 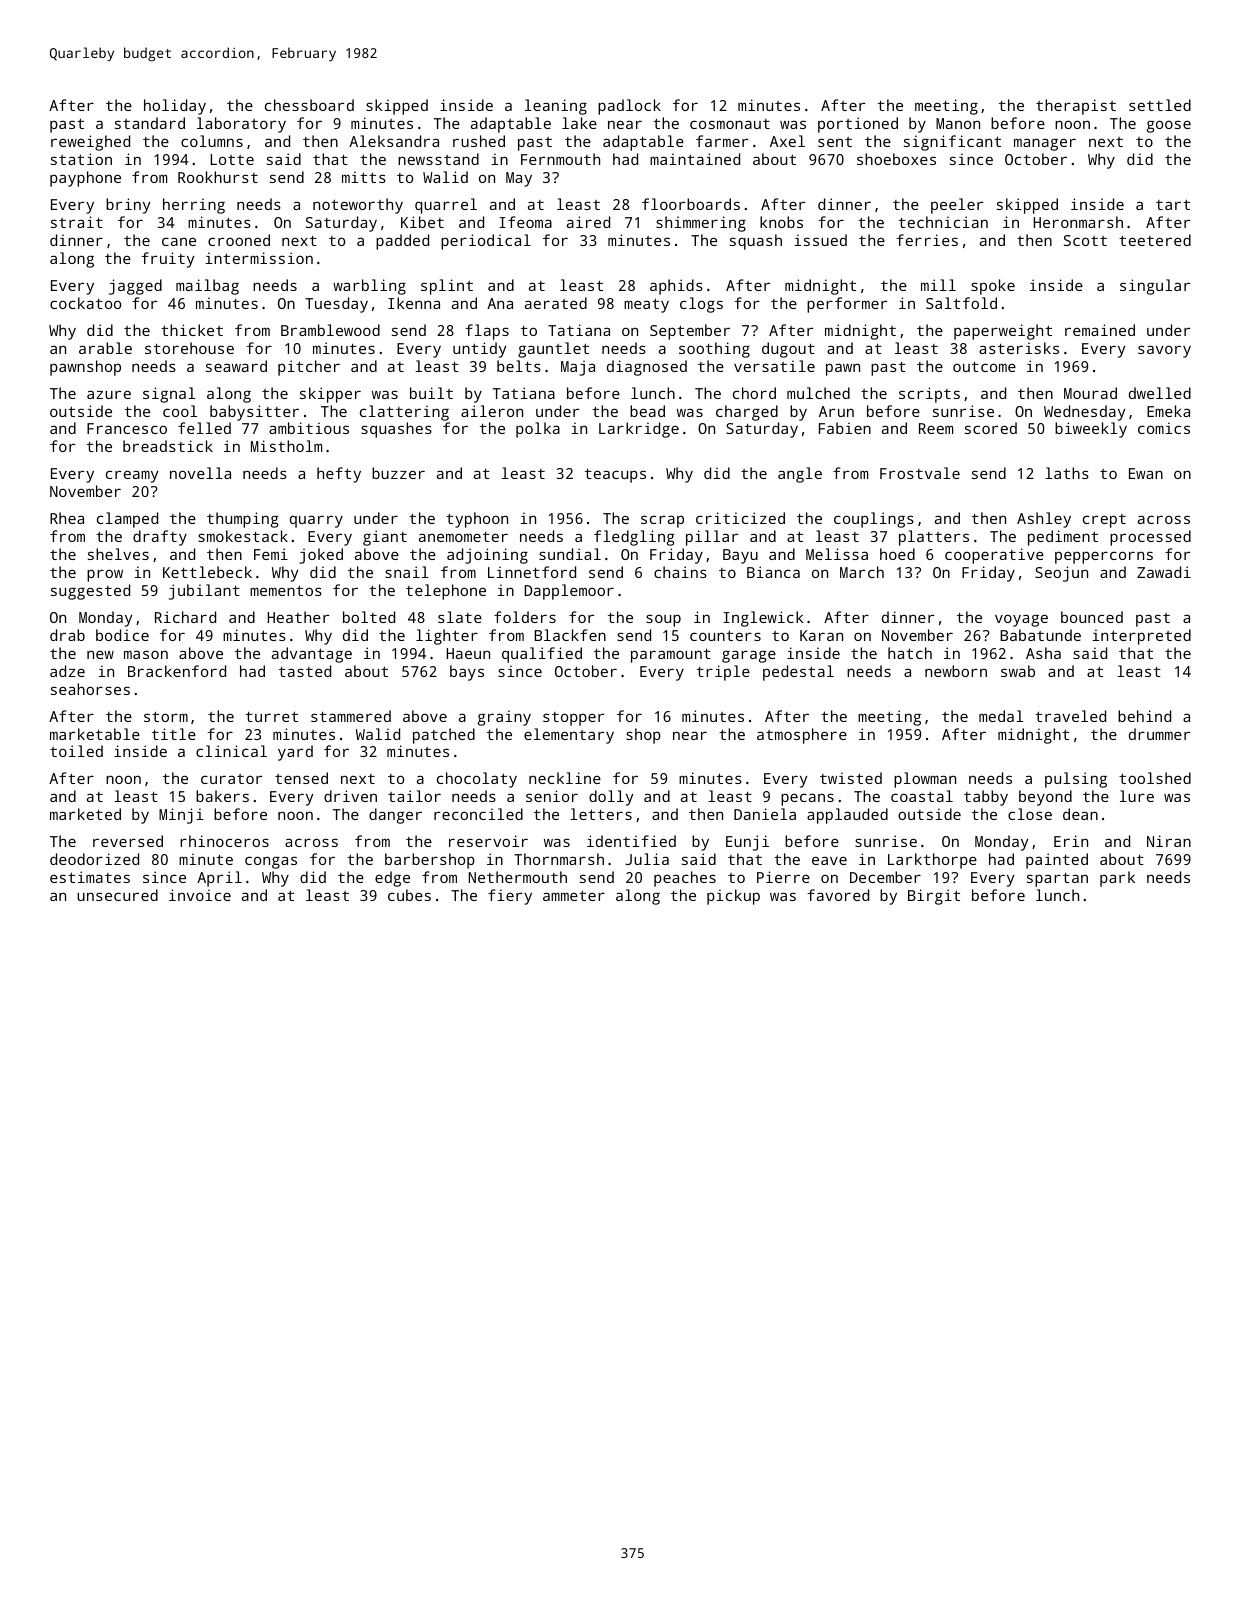 I want to click on pediment, so click(x=1063, y=538).
